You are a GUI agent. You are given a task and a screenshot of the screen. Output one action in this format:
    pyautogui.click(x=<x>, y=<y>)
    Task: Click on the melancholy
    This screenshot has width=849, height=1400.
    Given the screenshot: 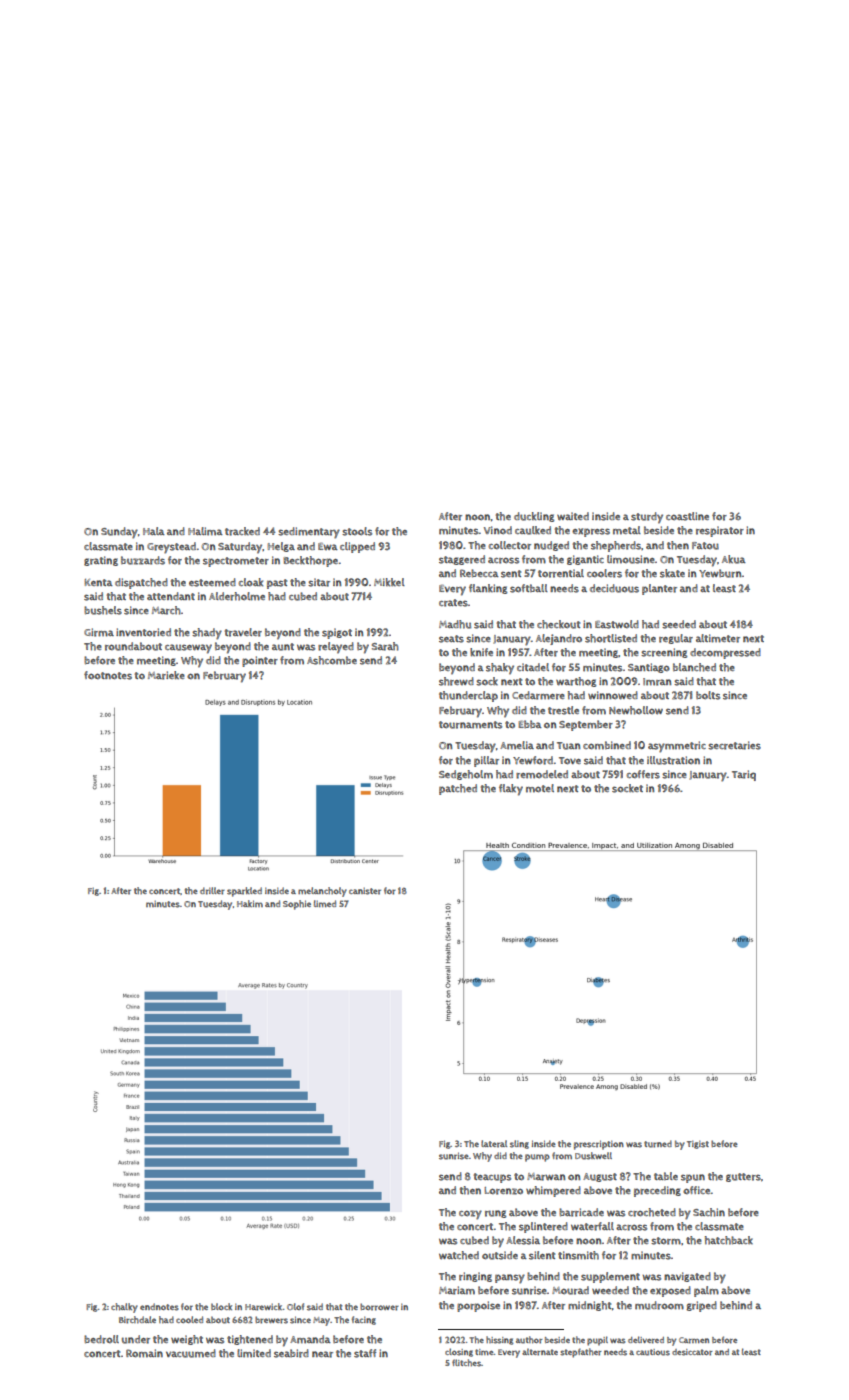 What is the action you would take?
    pyautogui.click(x=322, y=892)
